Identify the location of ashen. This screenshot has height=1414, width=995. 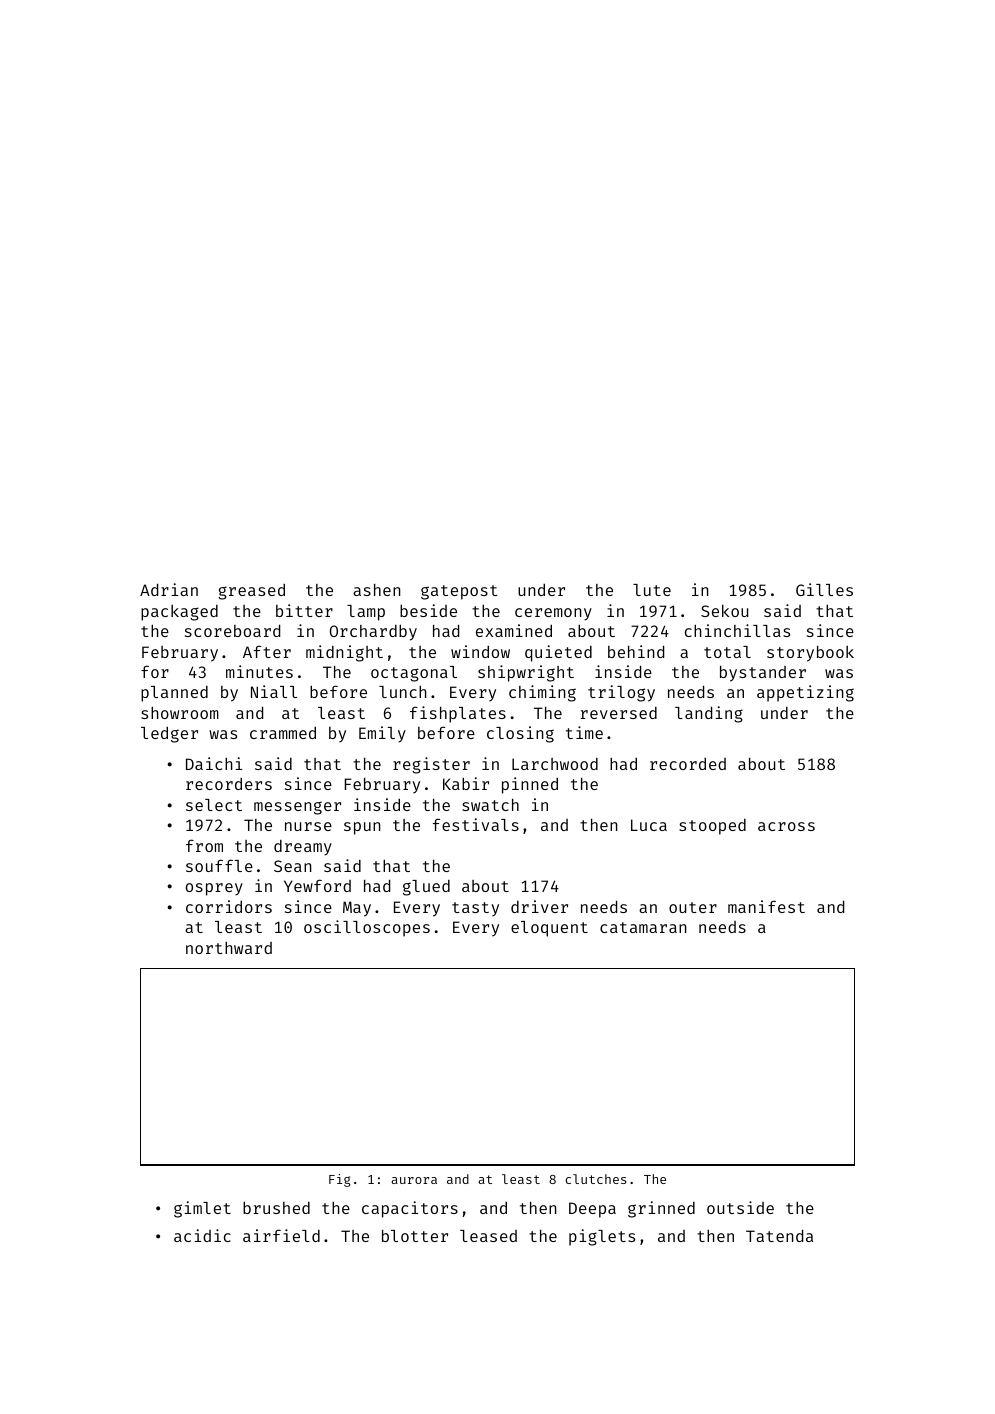
(377, 590).
